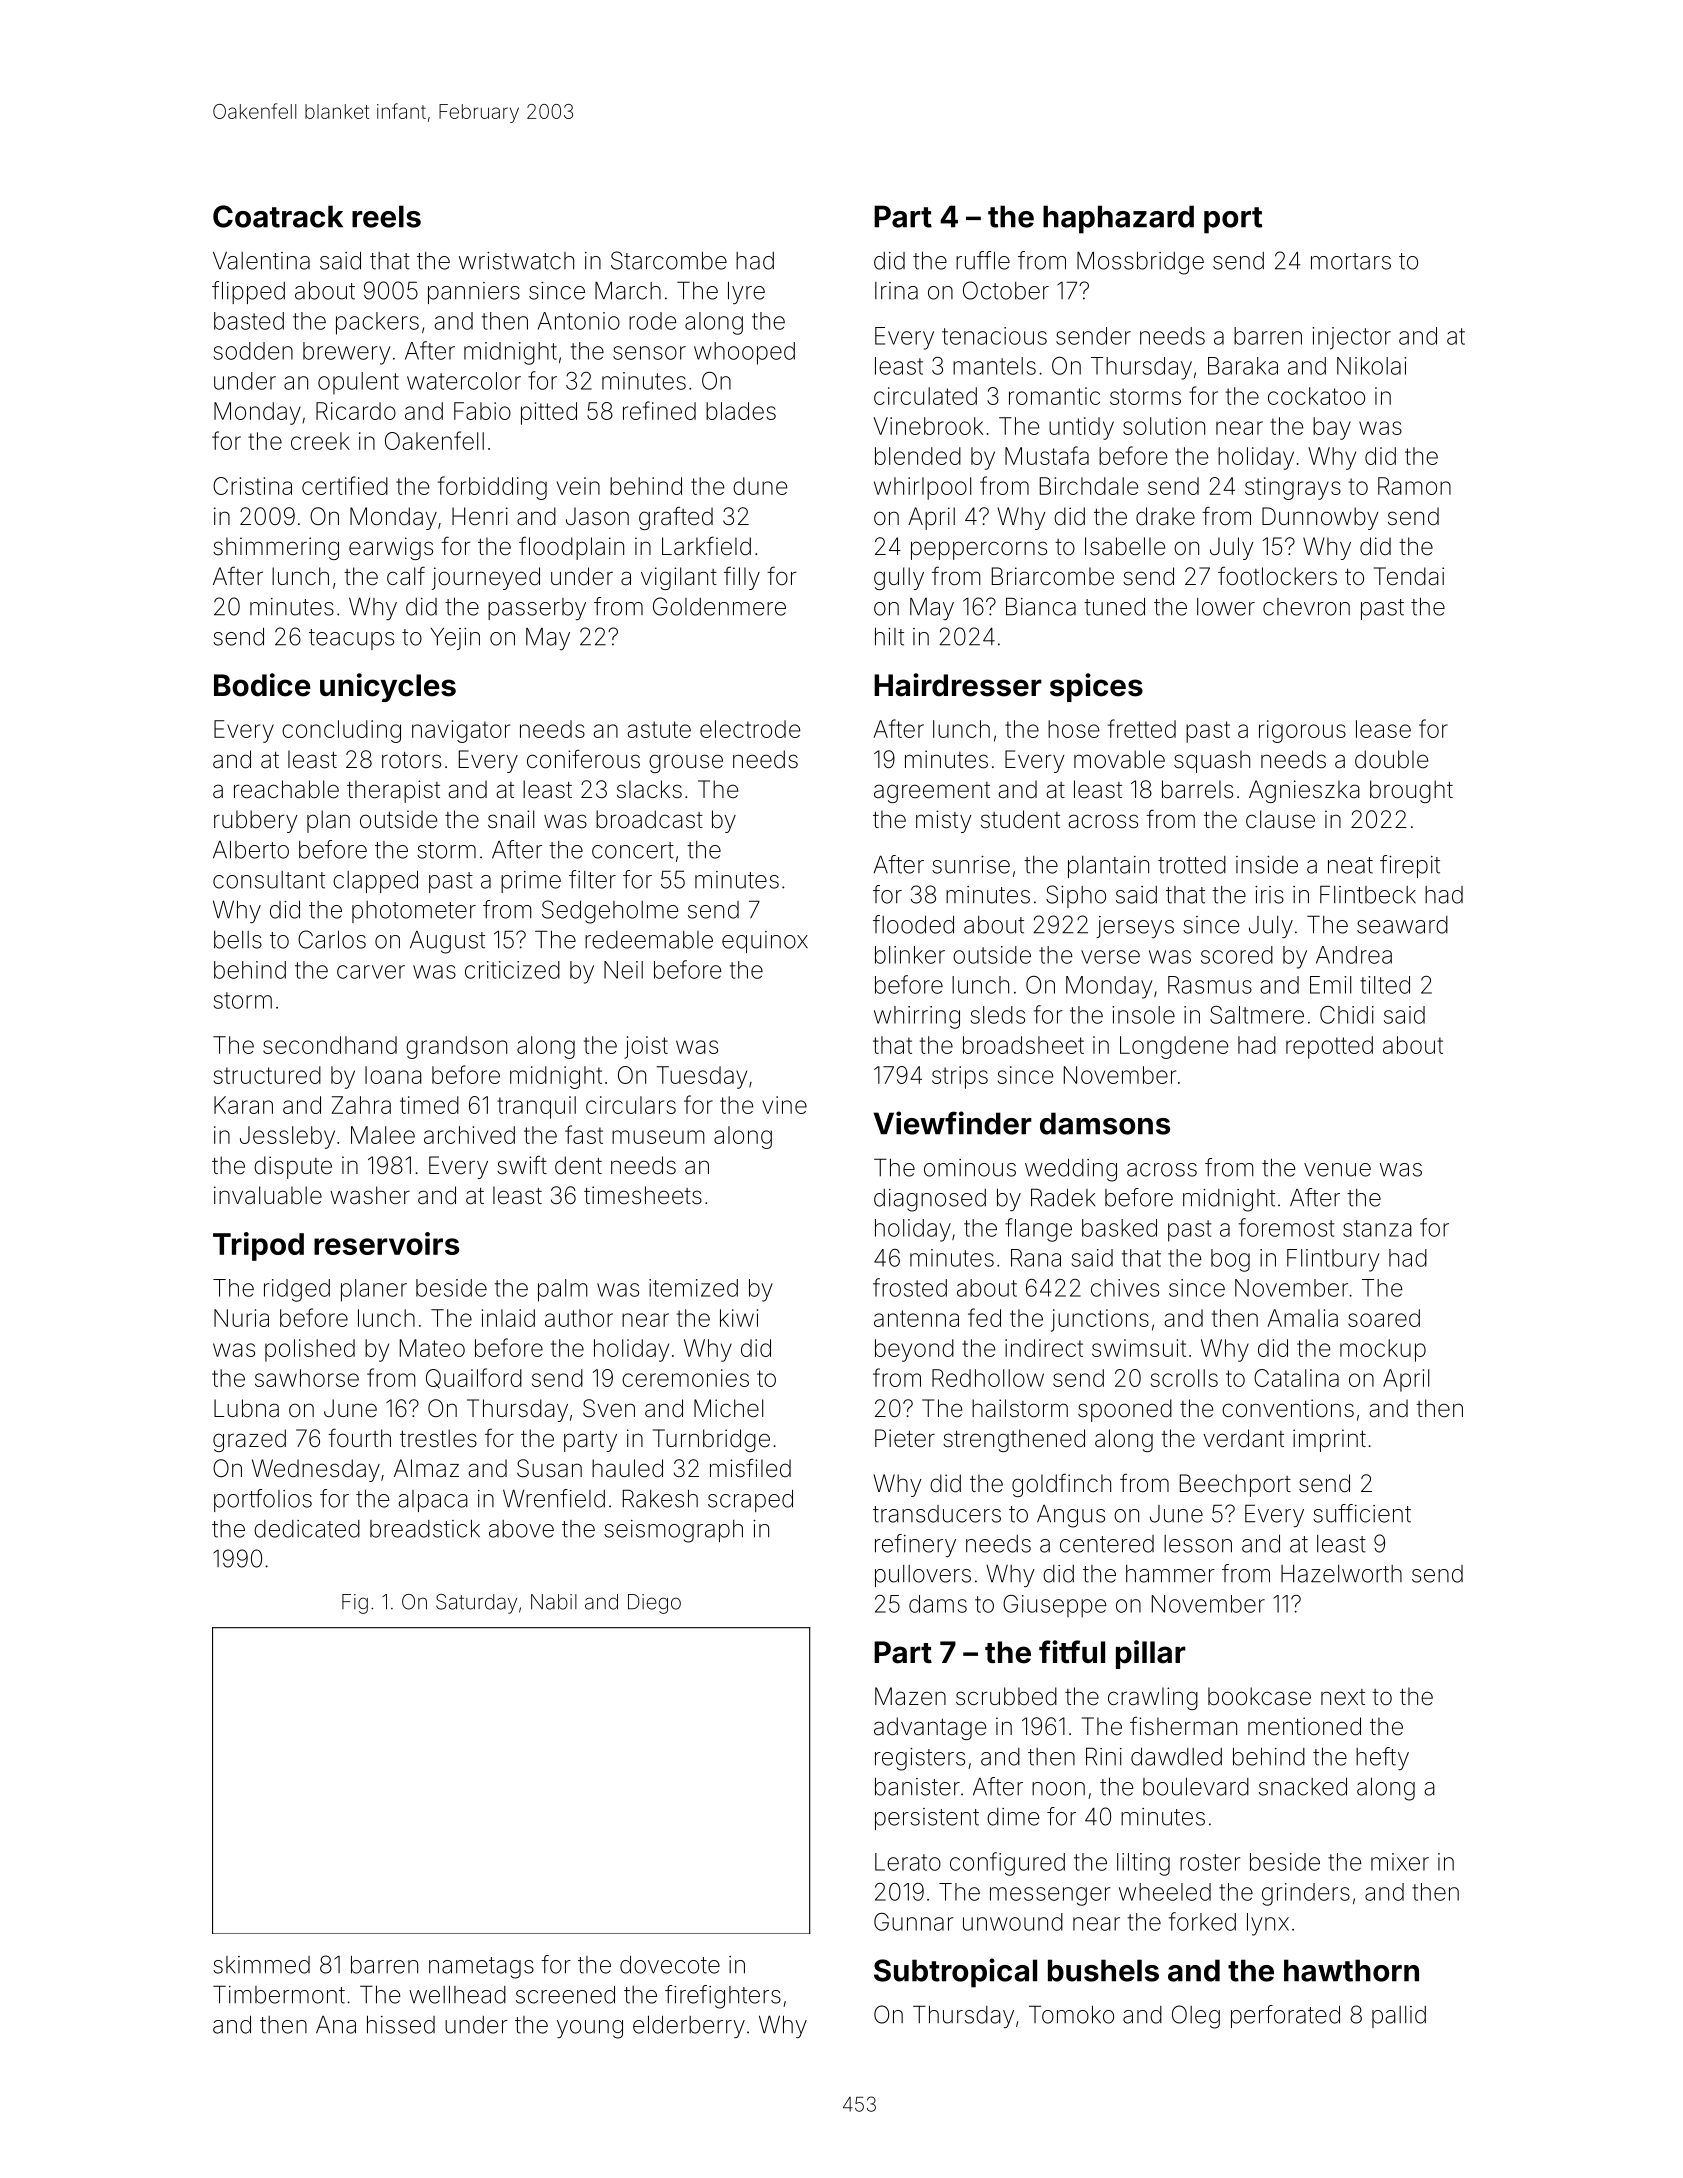 The height and width of the screenshot is (2178, 1683). Describe the element at coordinates (253, 351) in the screenshot. I see `sodden` at that location.
